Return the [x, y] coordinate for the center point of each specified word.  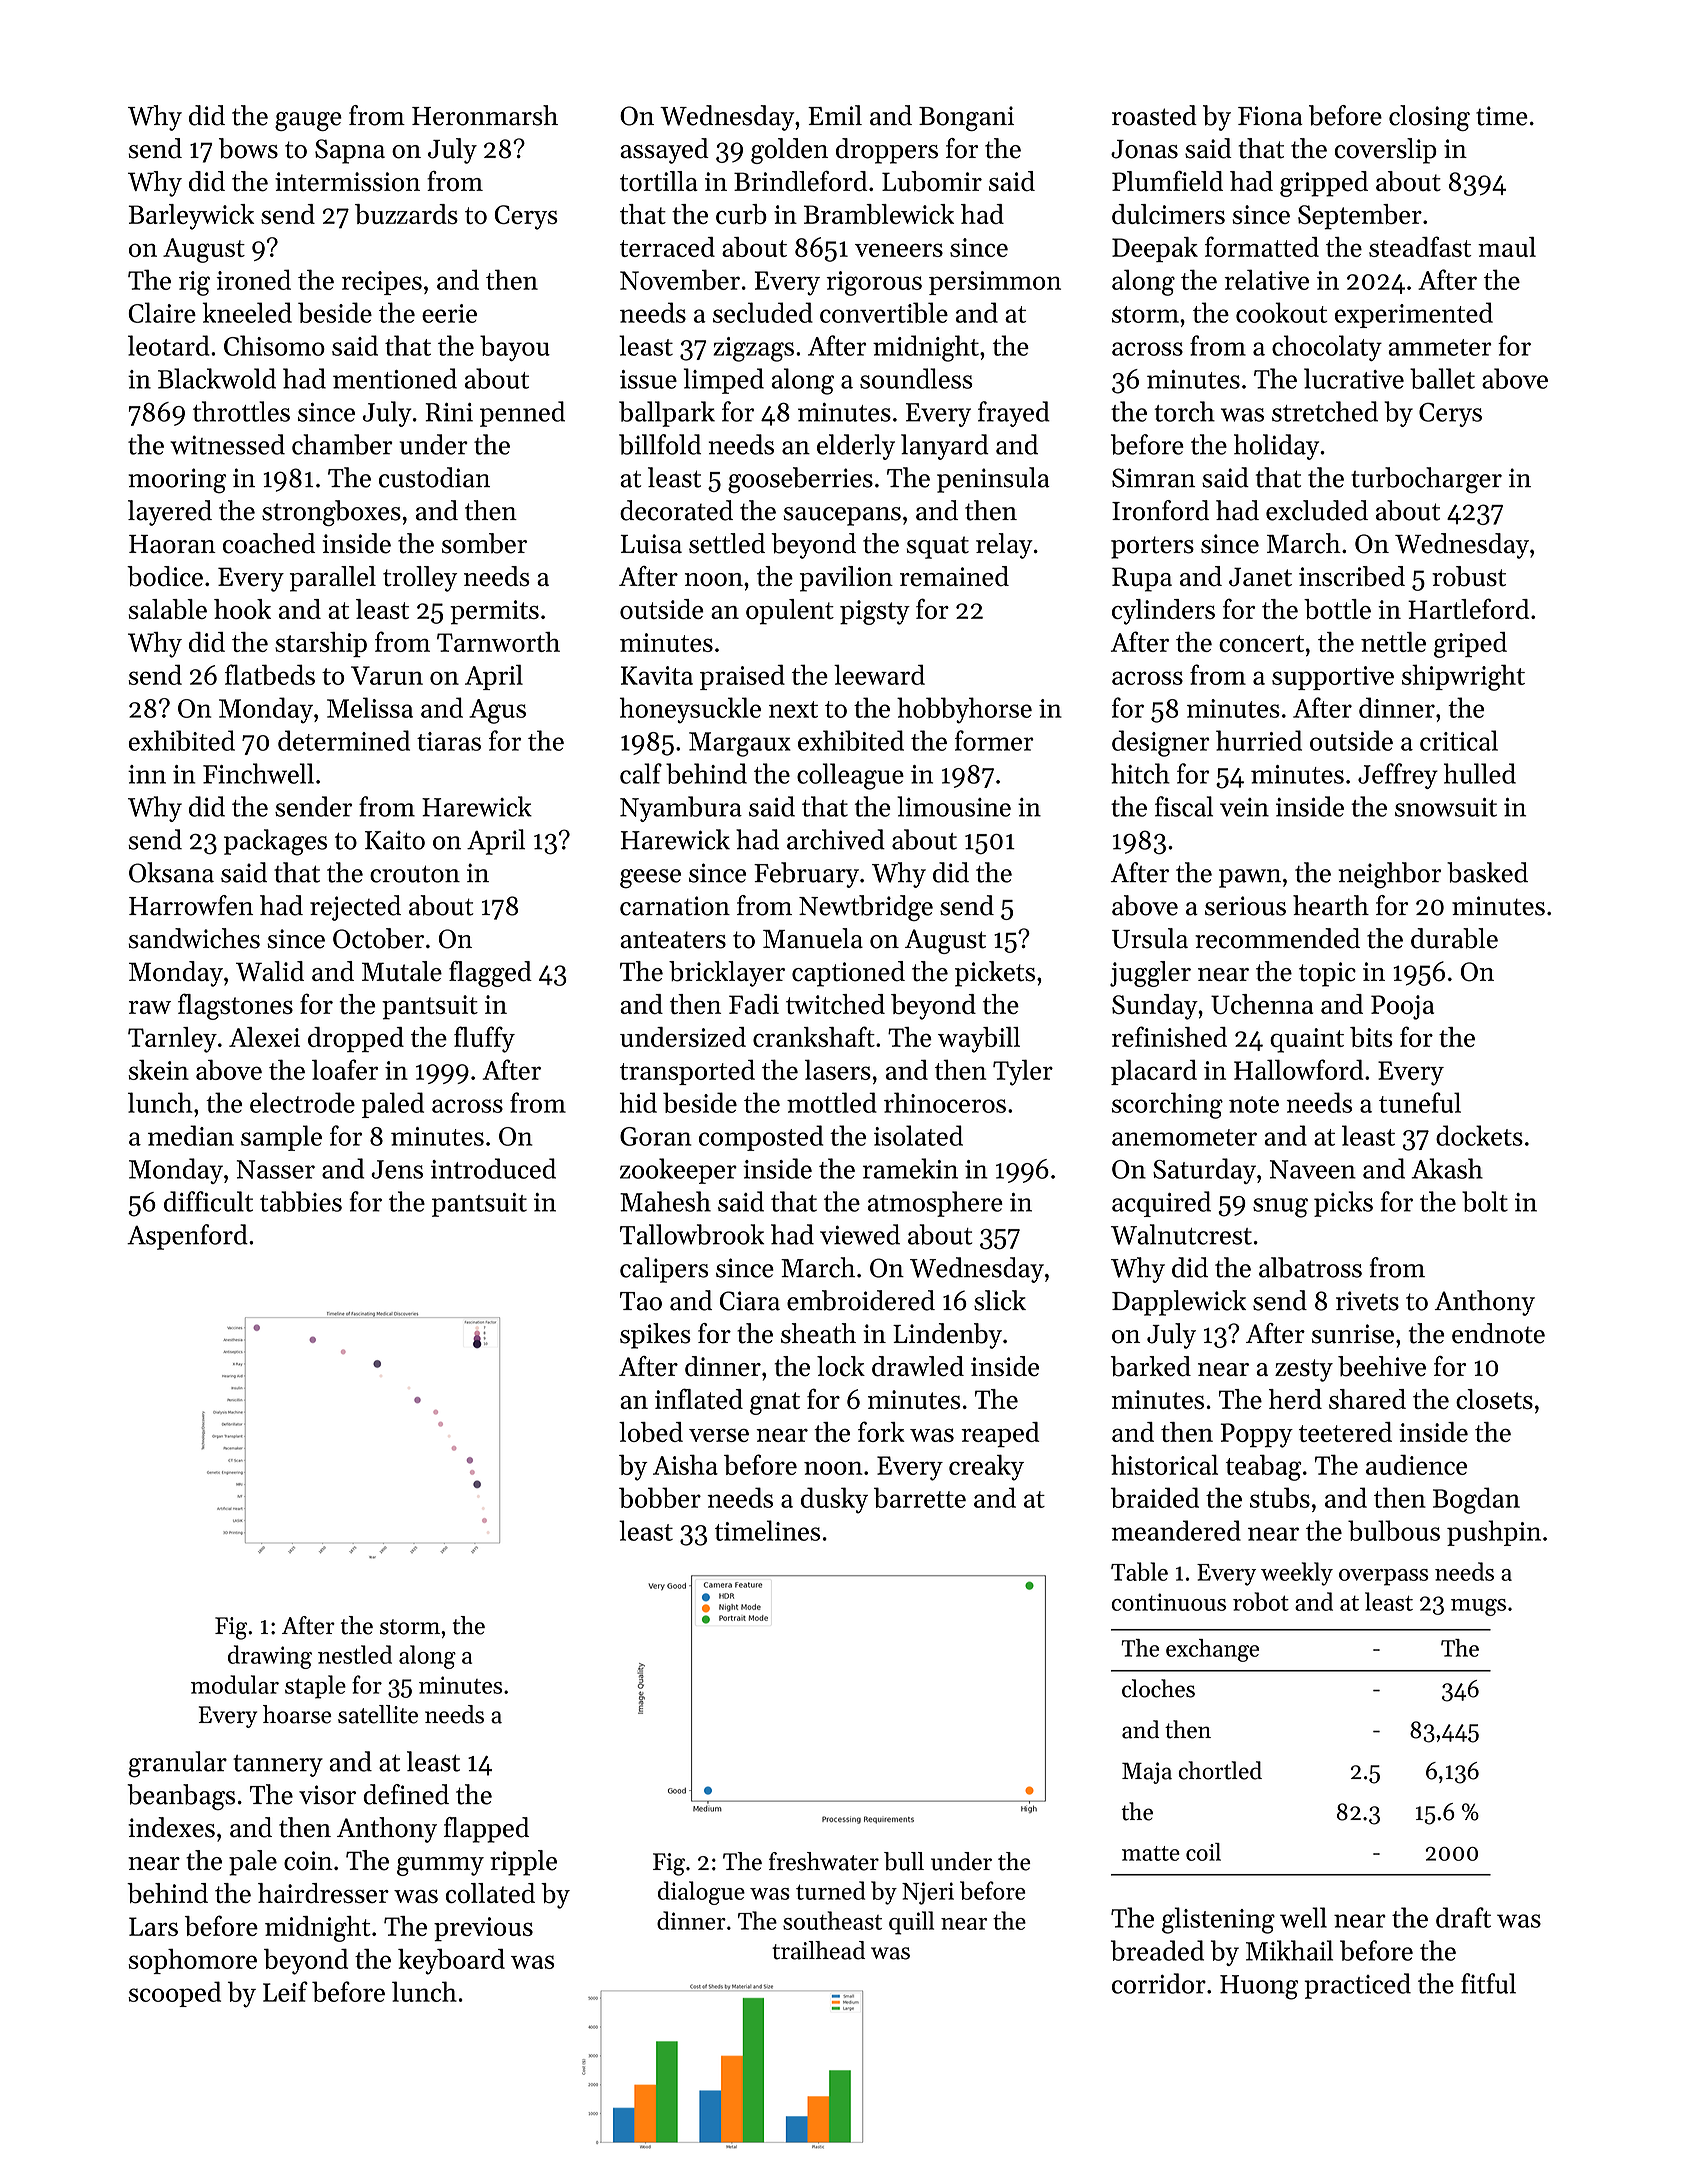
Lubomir [932, 181]
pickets [995, 974]
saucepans [842, 516]
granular [177, 1764]
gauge [308, 121]
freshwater [824, 1861]
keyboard [451, 1961]
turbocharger [1426, 480]
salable [167, 609]
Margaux [740, 744]
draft [1463, 1917]
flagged [490, 974]
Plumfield [1167, 181]
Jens [397, 1169]
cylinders [1163, 612]
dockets [1479, 1135]
